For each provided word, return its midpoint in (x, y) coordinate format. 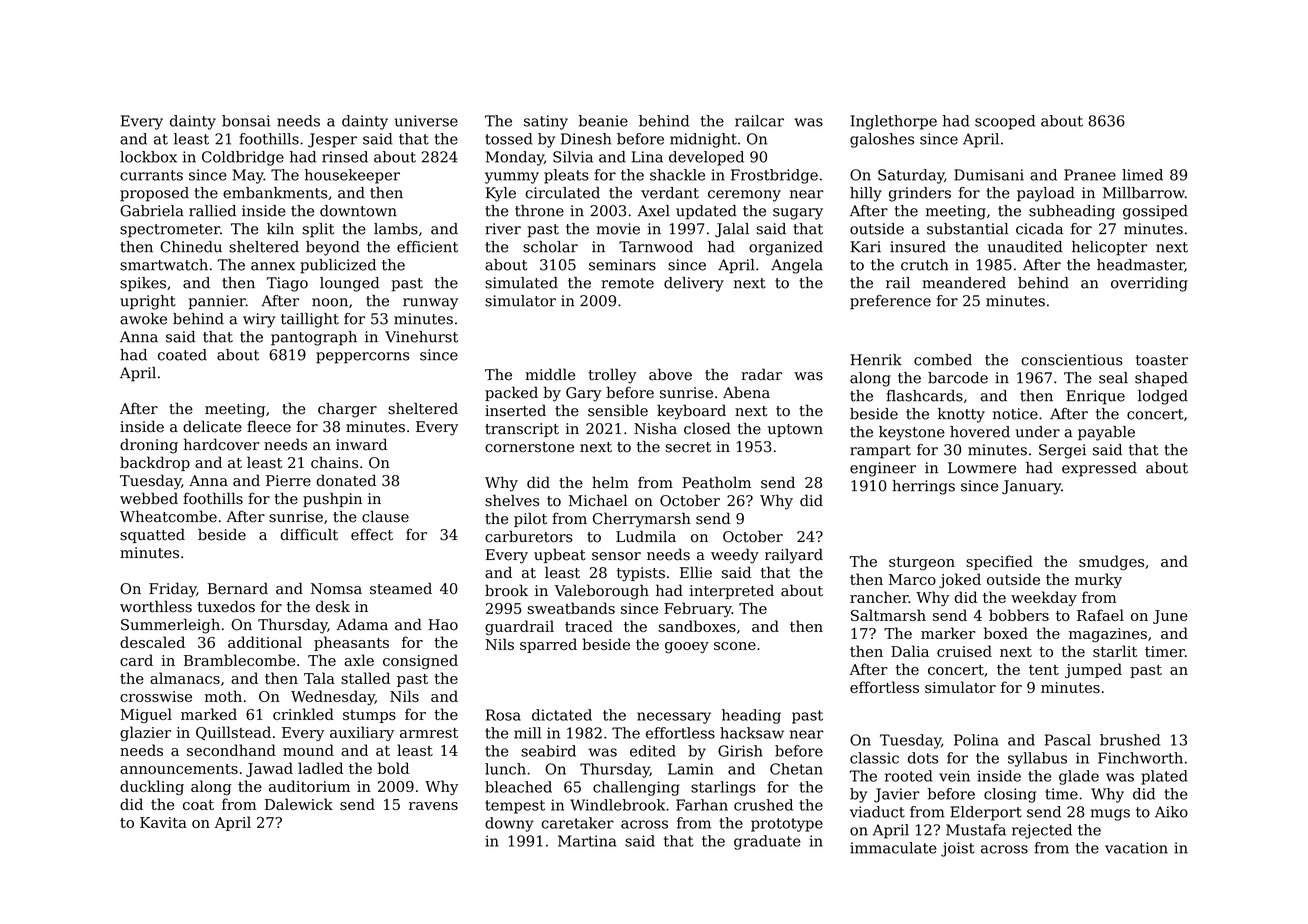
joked (960, 580)
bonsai (246, 121)
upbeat (560, 555)
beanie (603, 121)
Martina (587, 841)
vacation (1136, 848)
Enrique (1095, 397)
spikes (143, 284)
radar (761, 374)
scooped (1005, 122)
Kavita (163, 822)
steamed (401, 588)
